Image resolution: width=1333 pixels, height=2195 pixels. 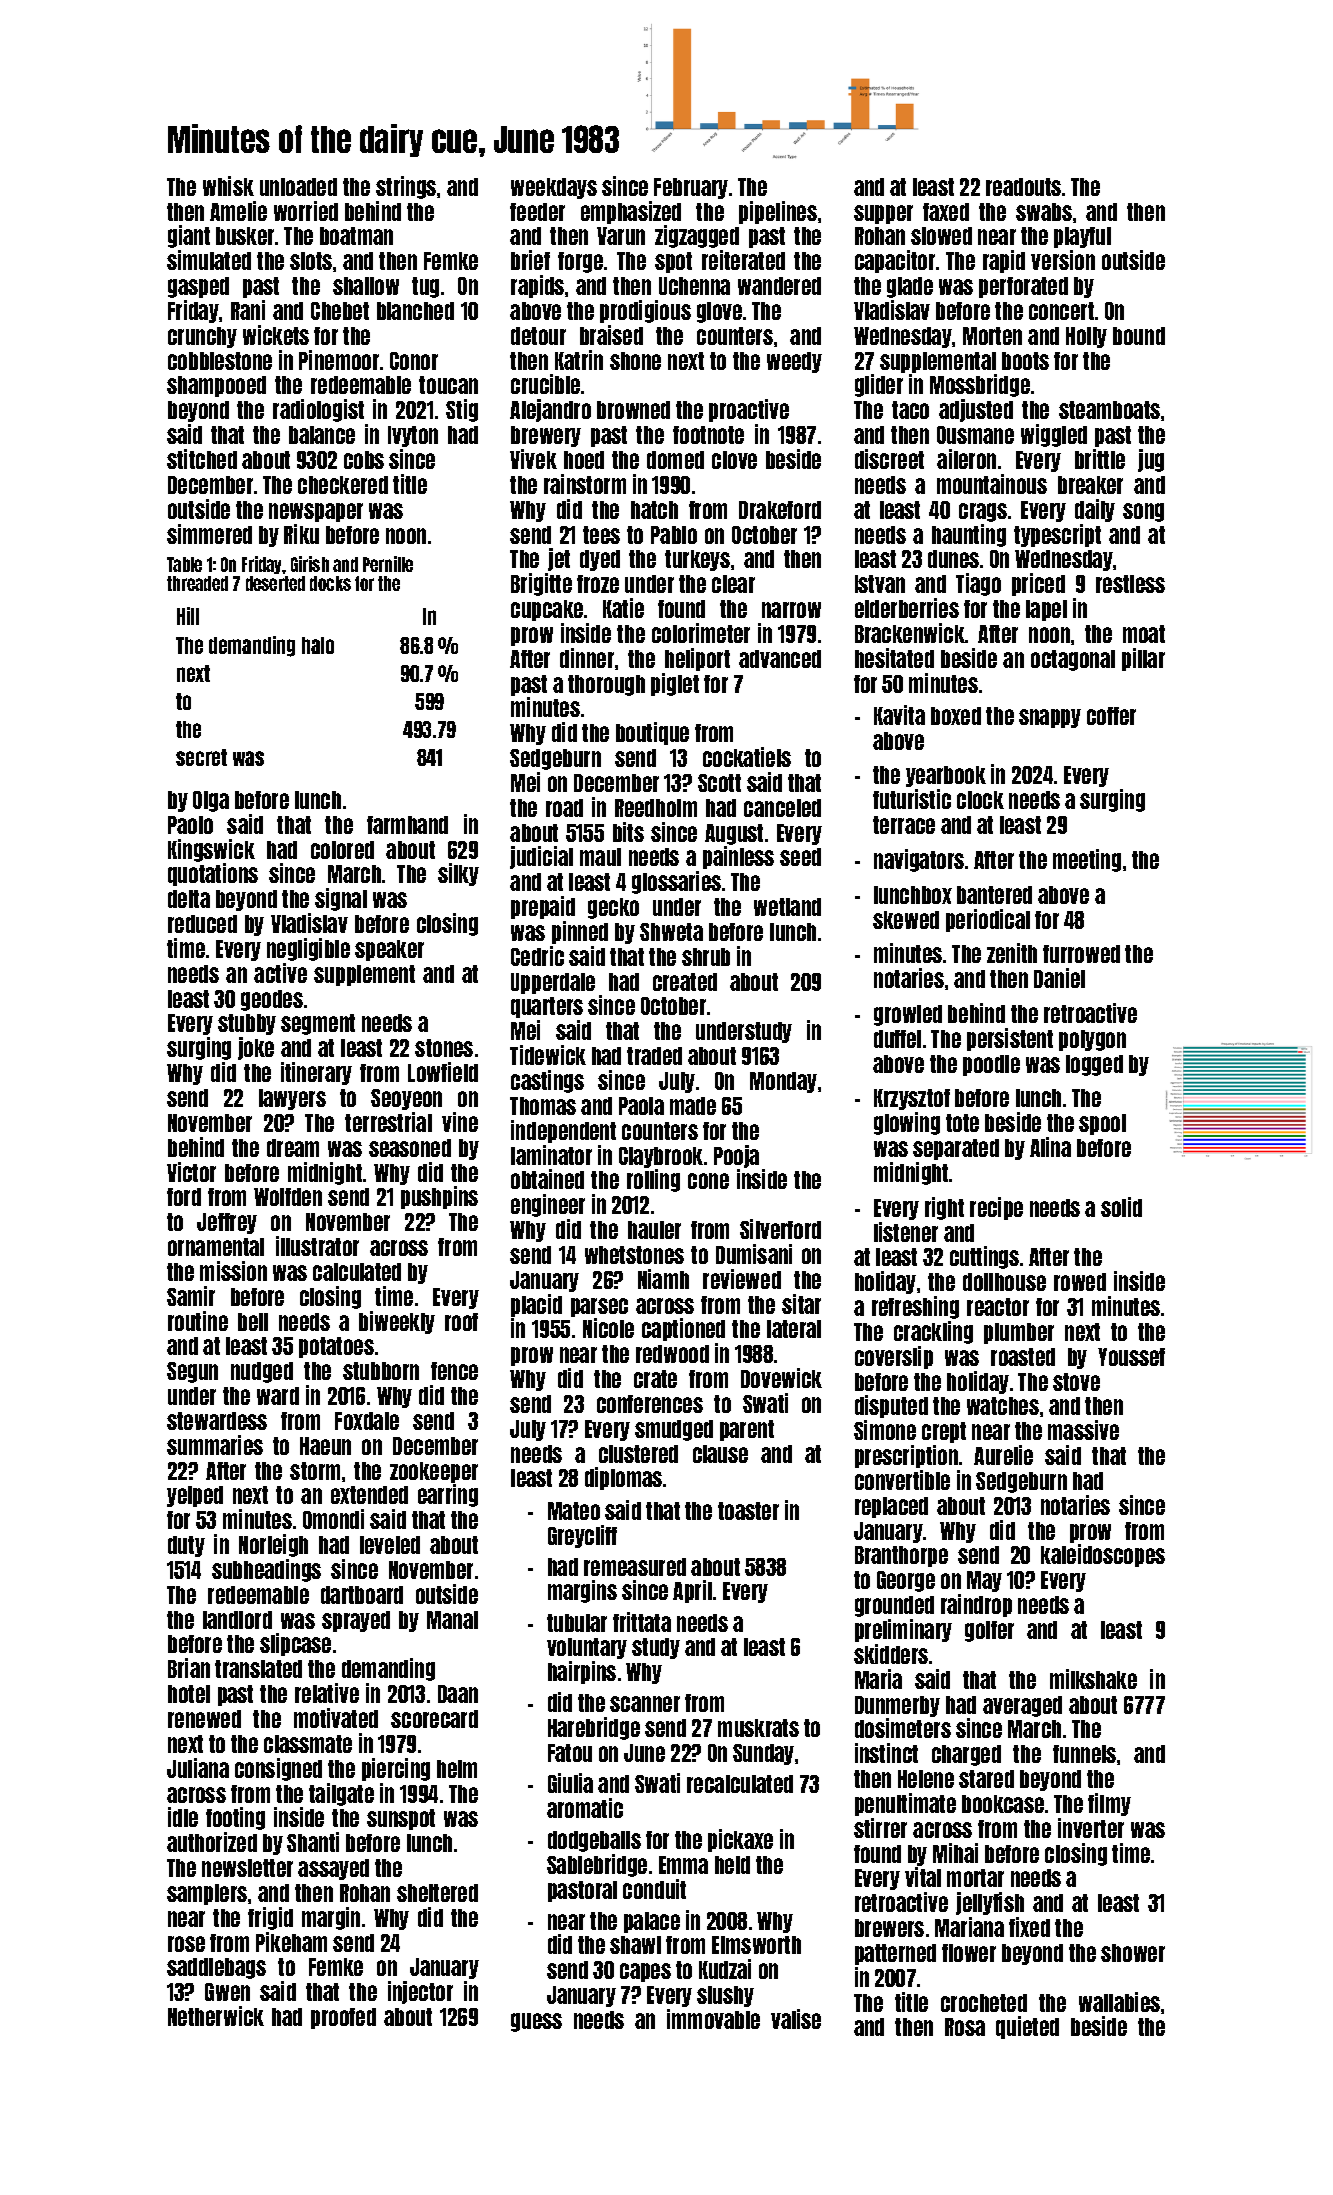 I want to click on weekdays, so click(x=554, y=188).
